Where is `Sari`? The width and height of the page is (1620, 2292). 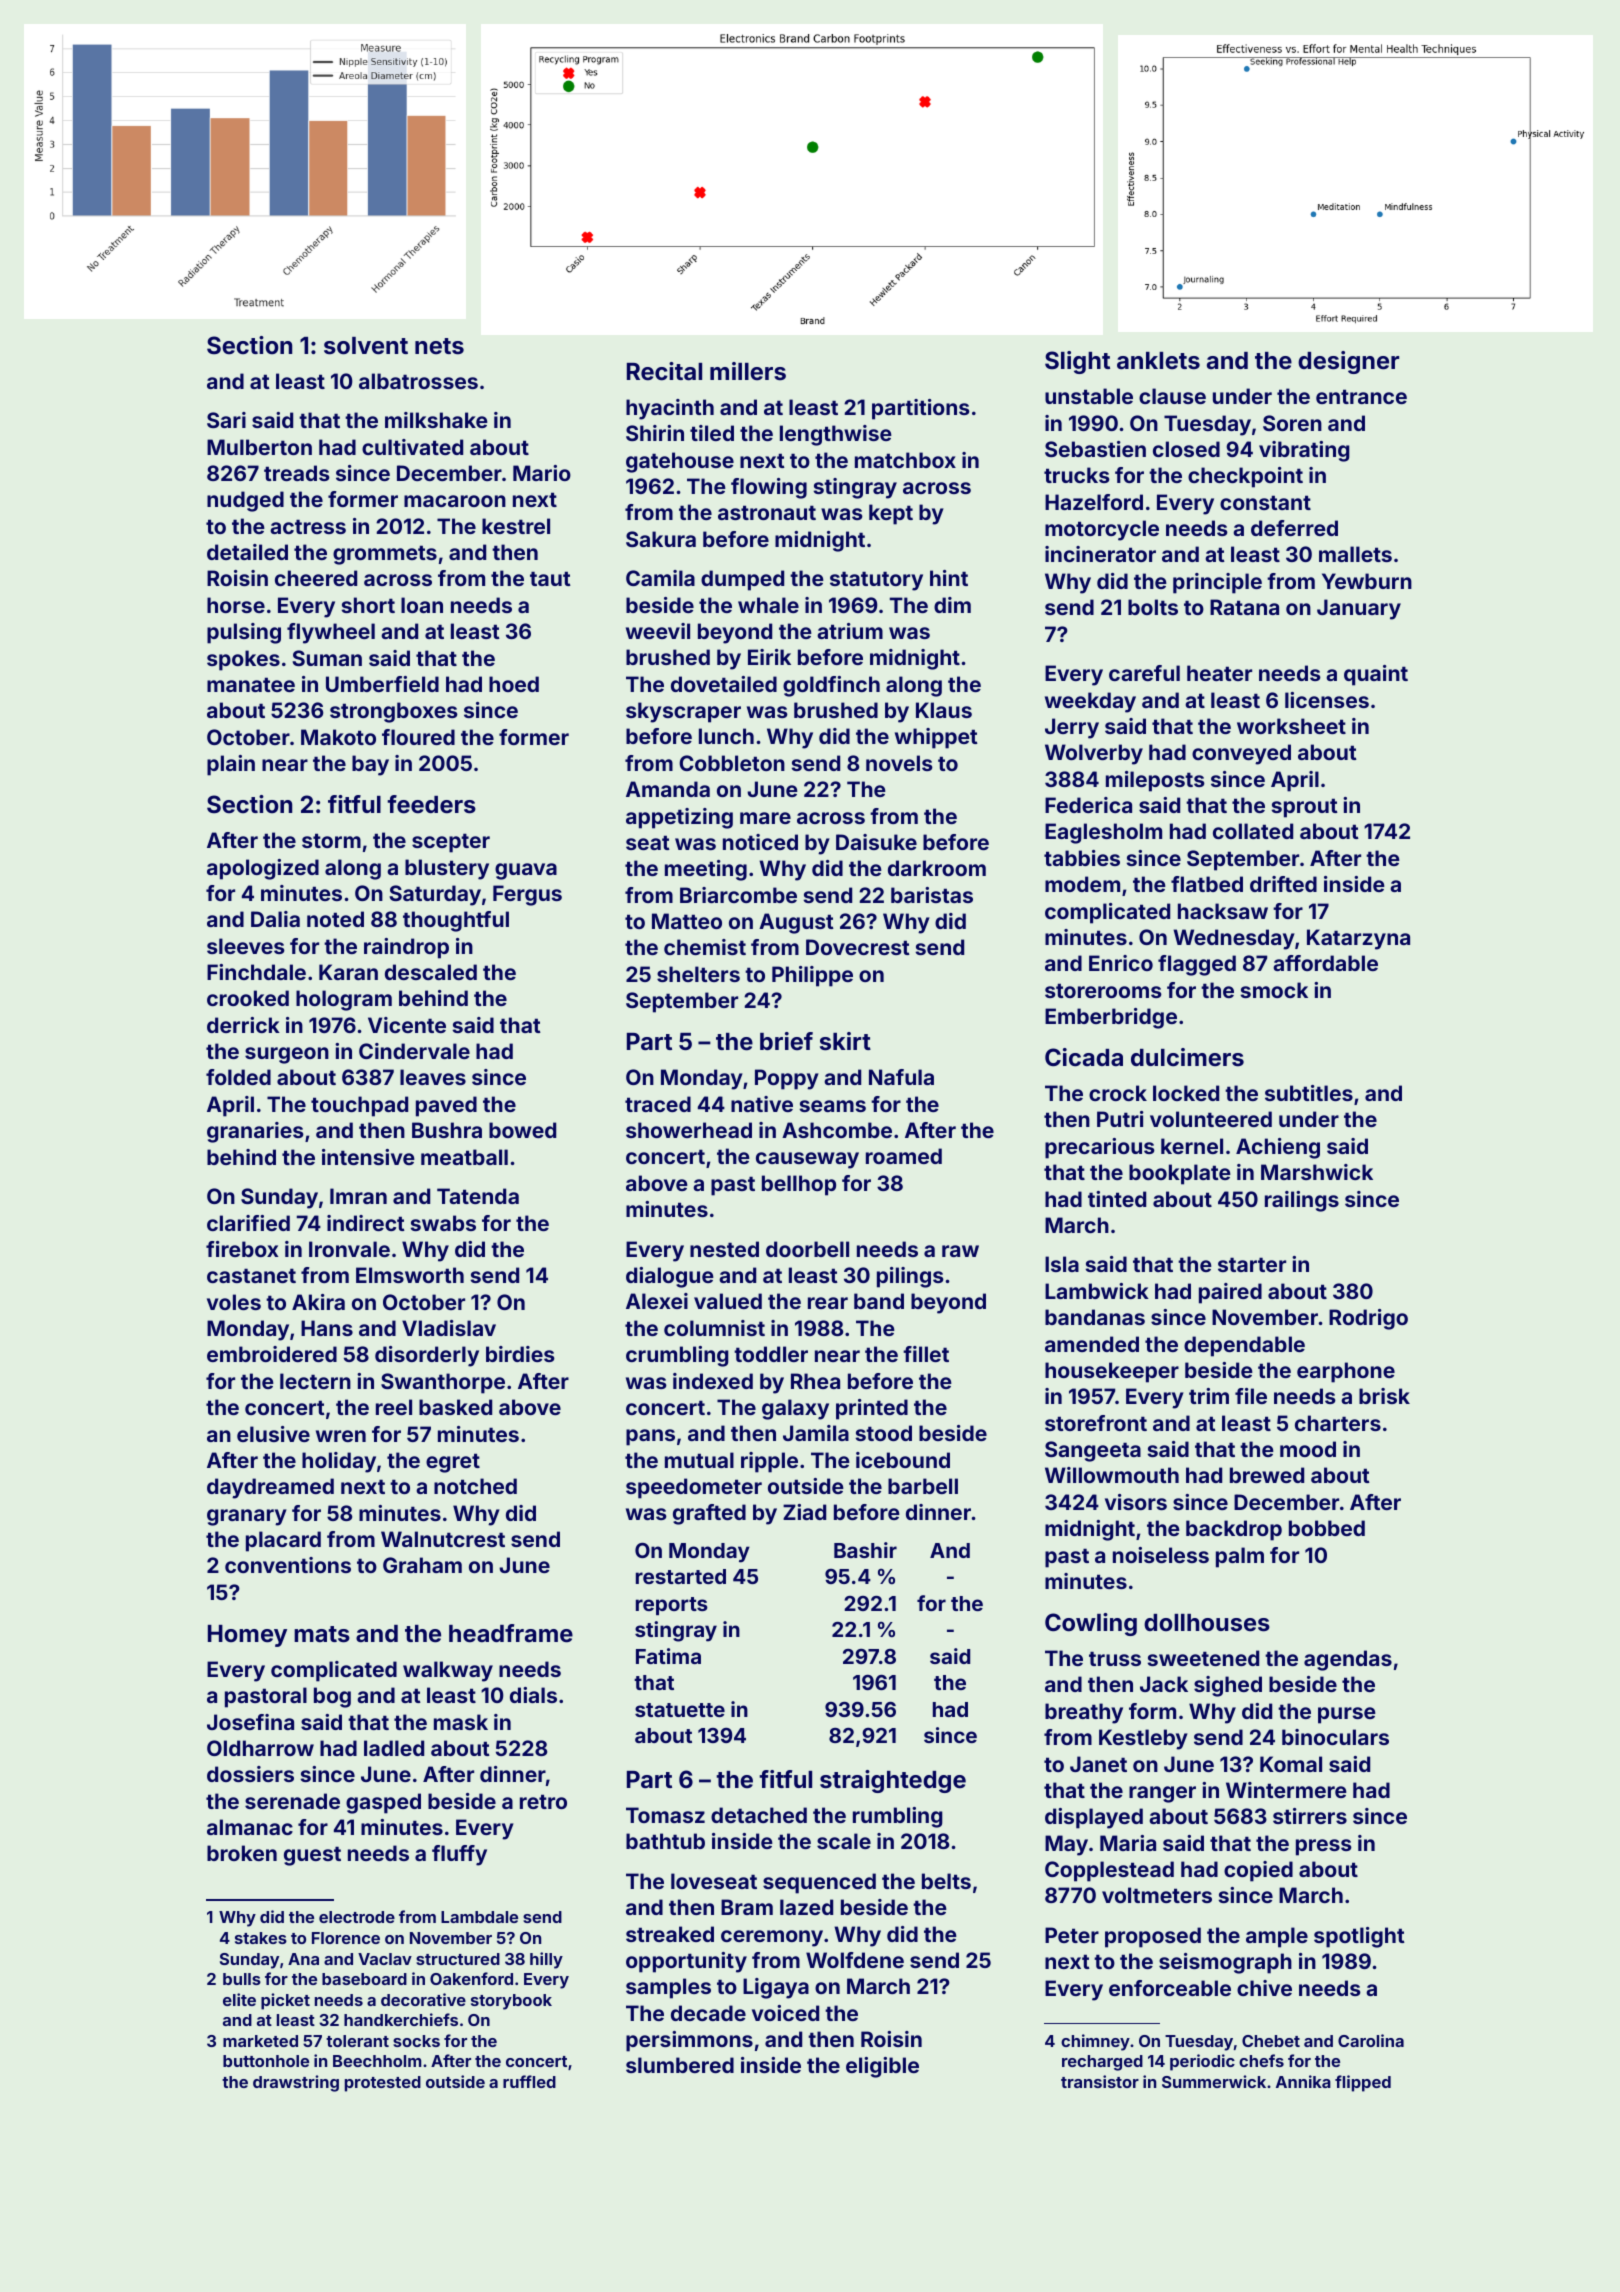
Sari is located at coordinates (226, 420).
